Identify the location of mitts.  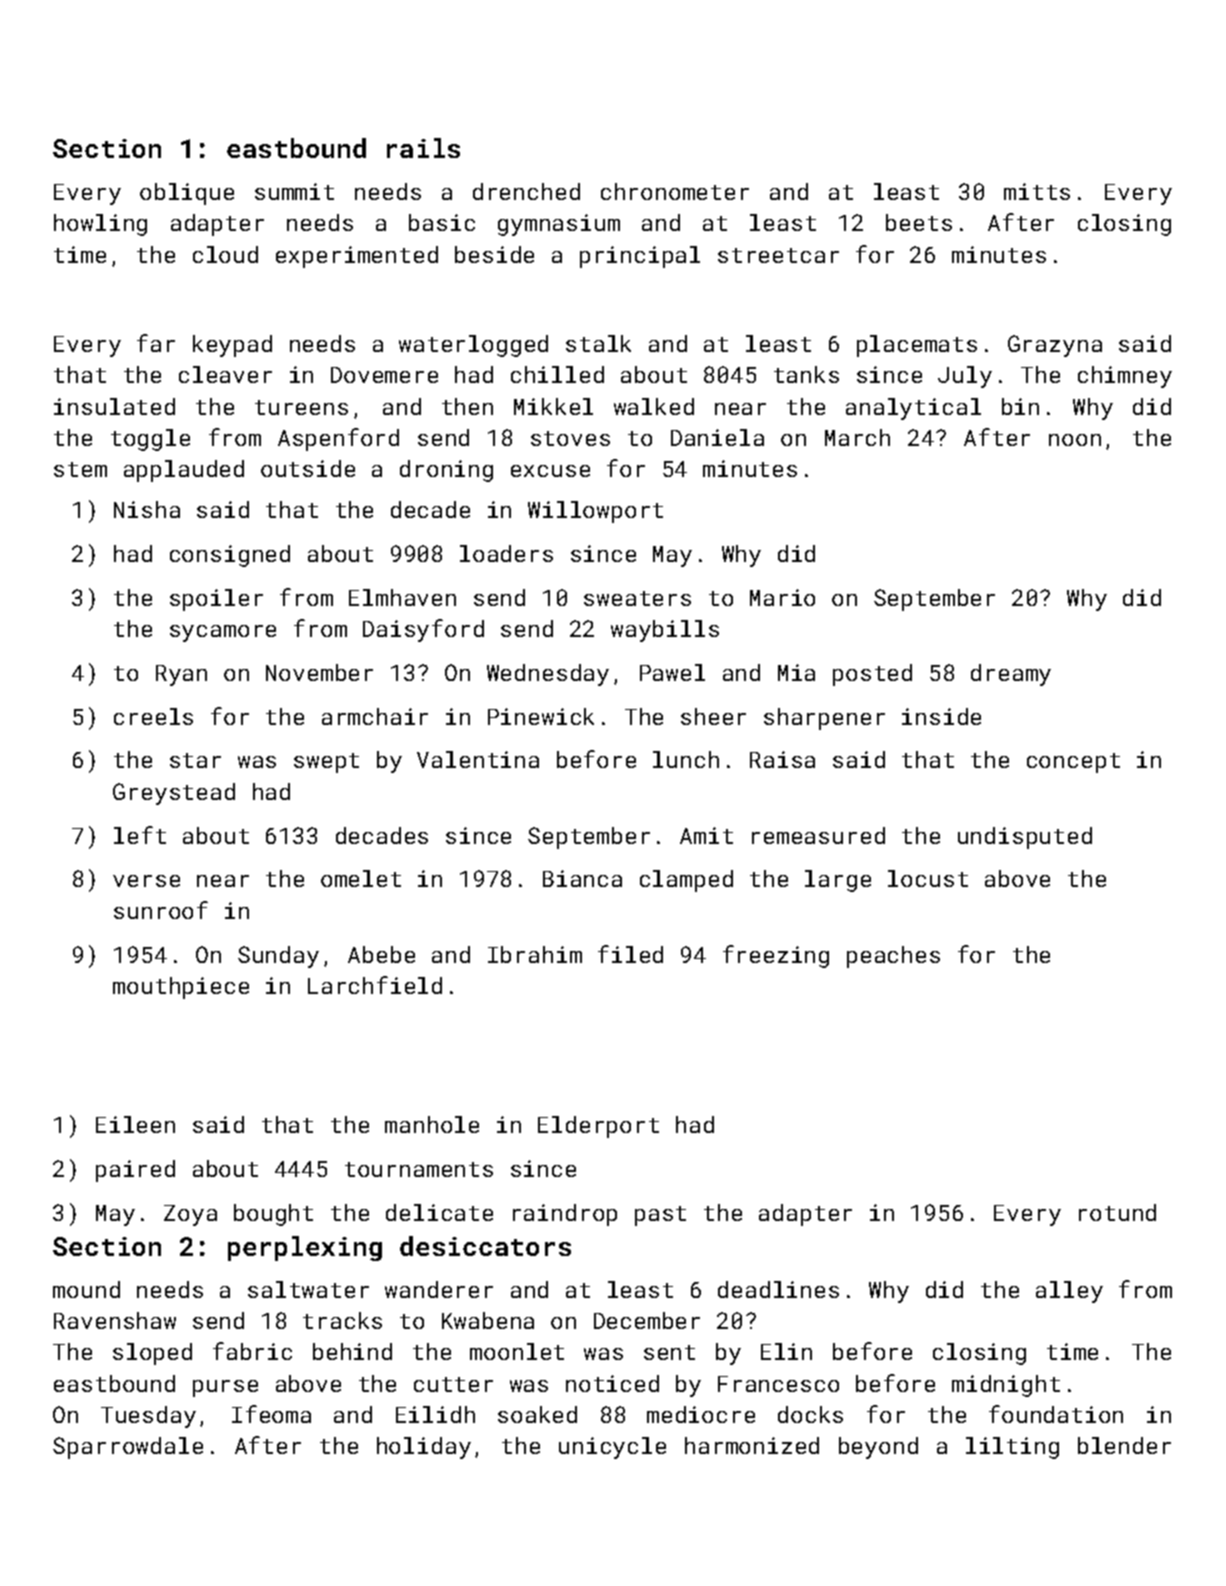
(1037, 191).
